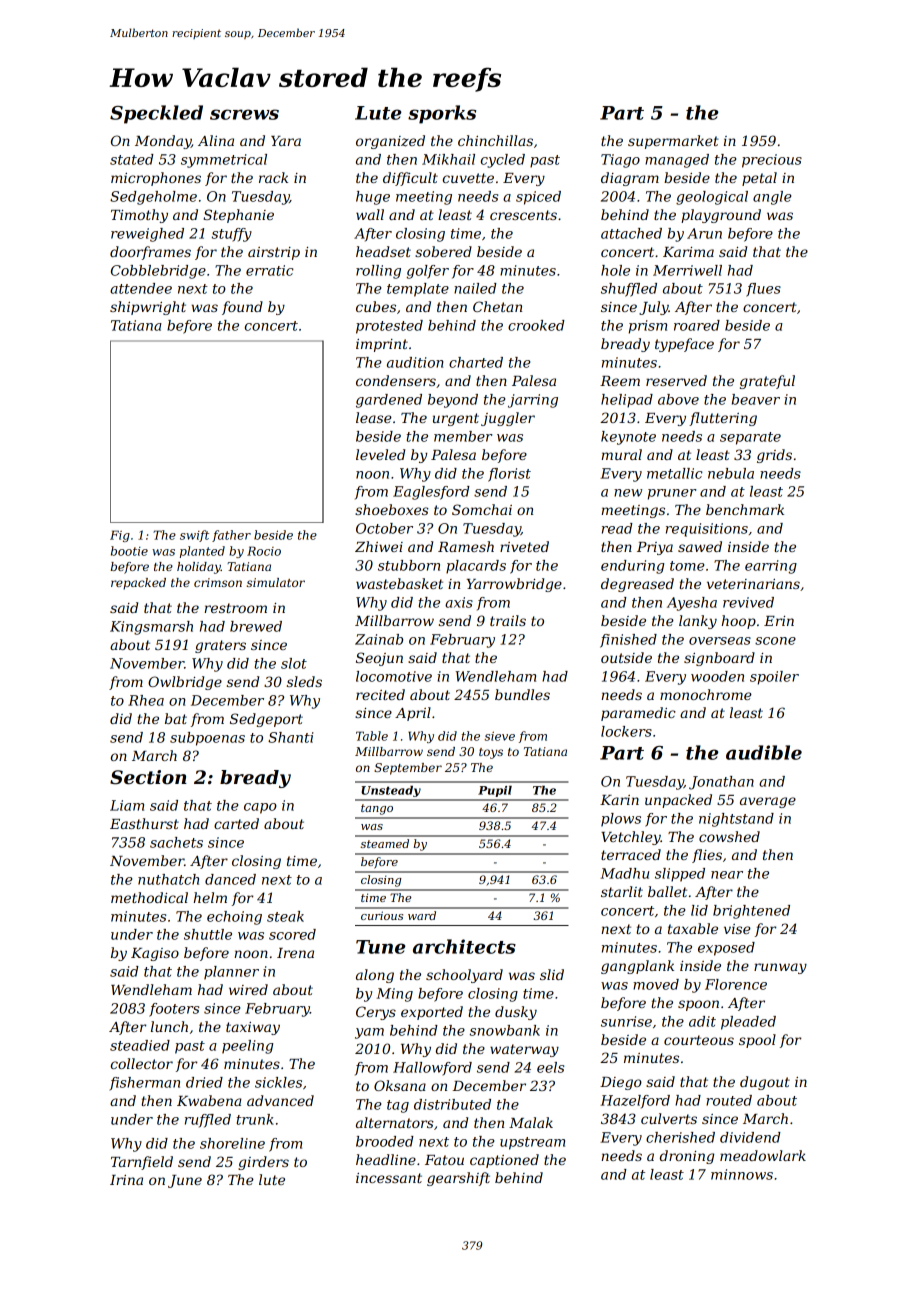  What do you see at coordinates (764, 752) in the screenshot?
I see `audible` at bounding box center [764, 752].
